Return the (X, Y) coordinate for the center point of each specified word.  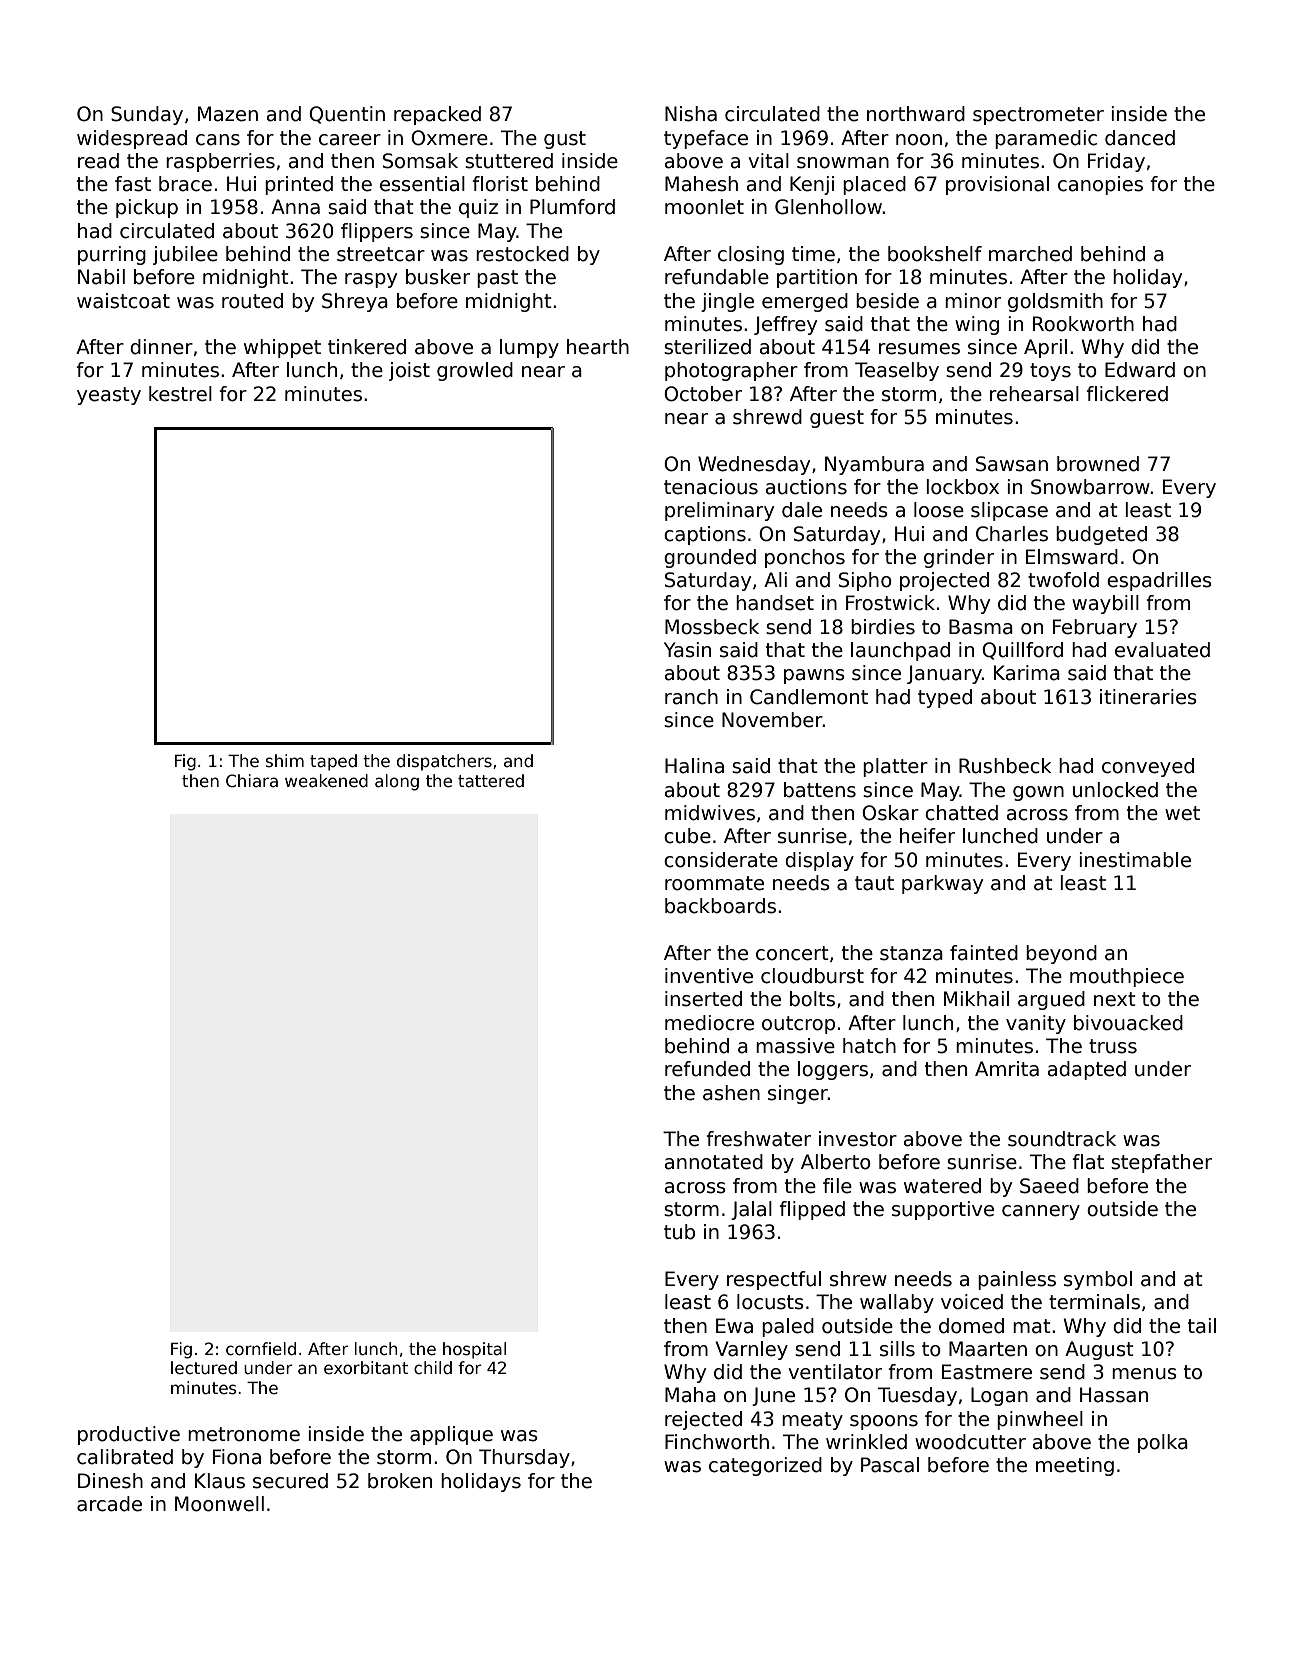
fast (133, 184)
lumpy (529, 348)
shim (285, 761)
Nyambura (874, 465)
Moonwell (219, 1504)
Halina (694, 766)
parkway (942, 884)
